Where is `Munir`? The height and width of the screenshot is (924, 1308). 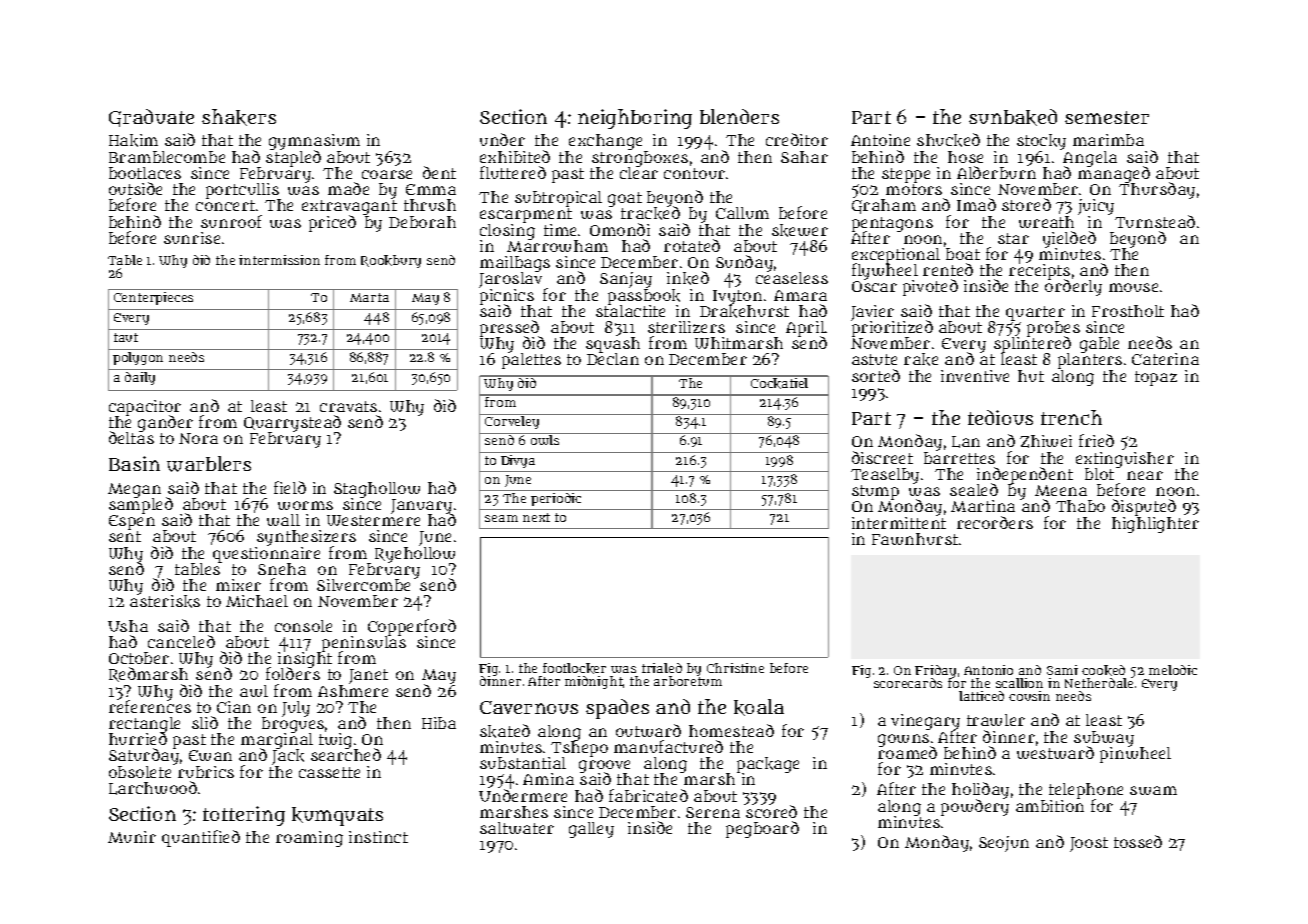 Munir is located at coordinates (132, 837).
